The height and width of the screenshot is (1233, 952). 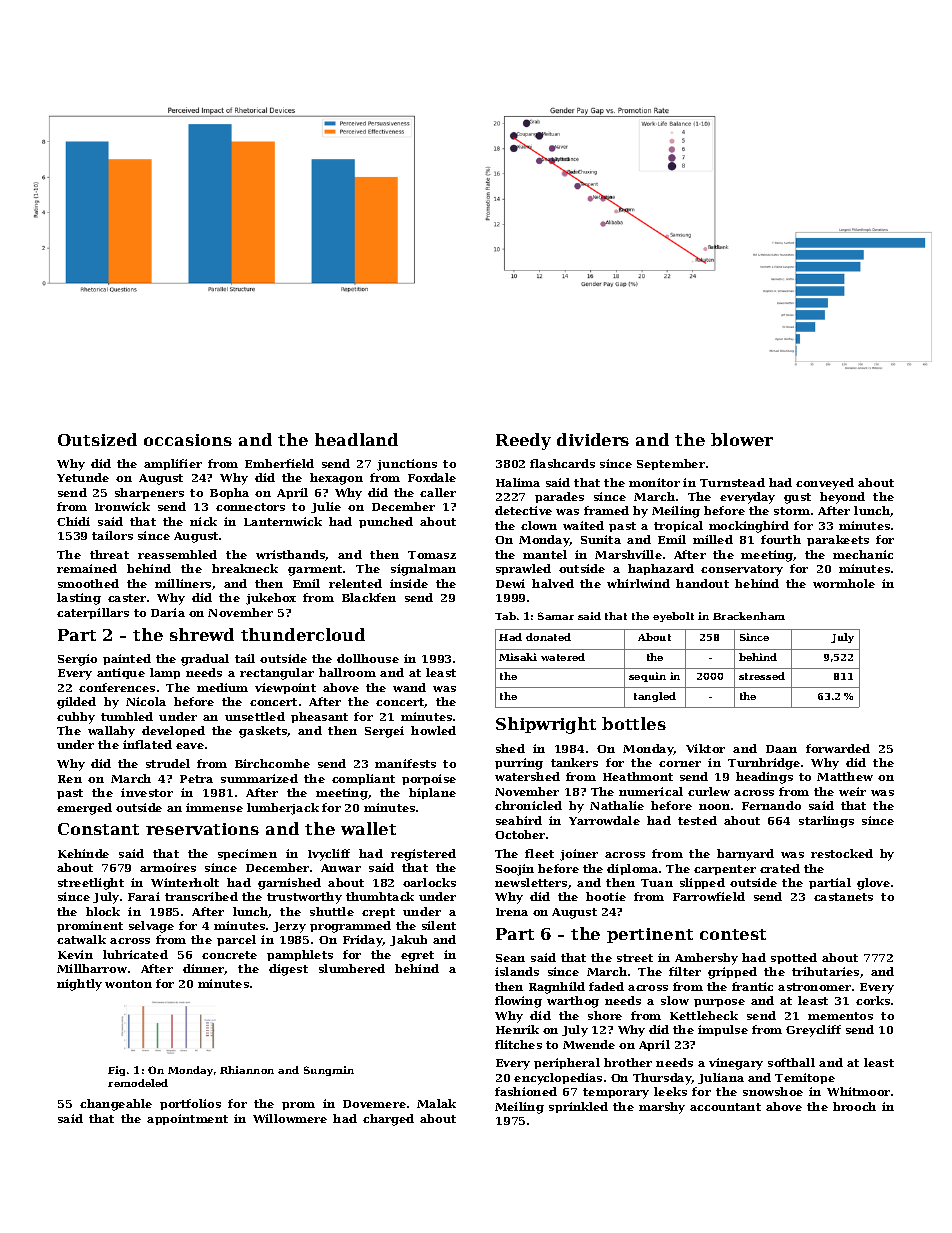 What do you see at coordinates (678, 526) in the screenshot?
I see `tropical` at bounding box center [678, 526].
